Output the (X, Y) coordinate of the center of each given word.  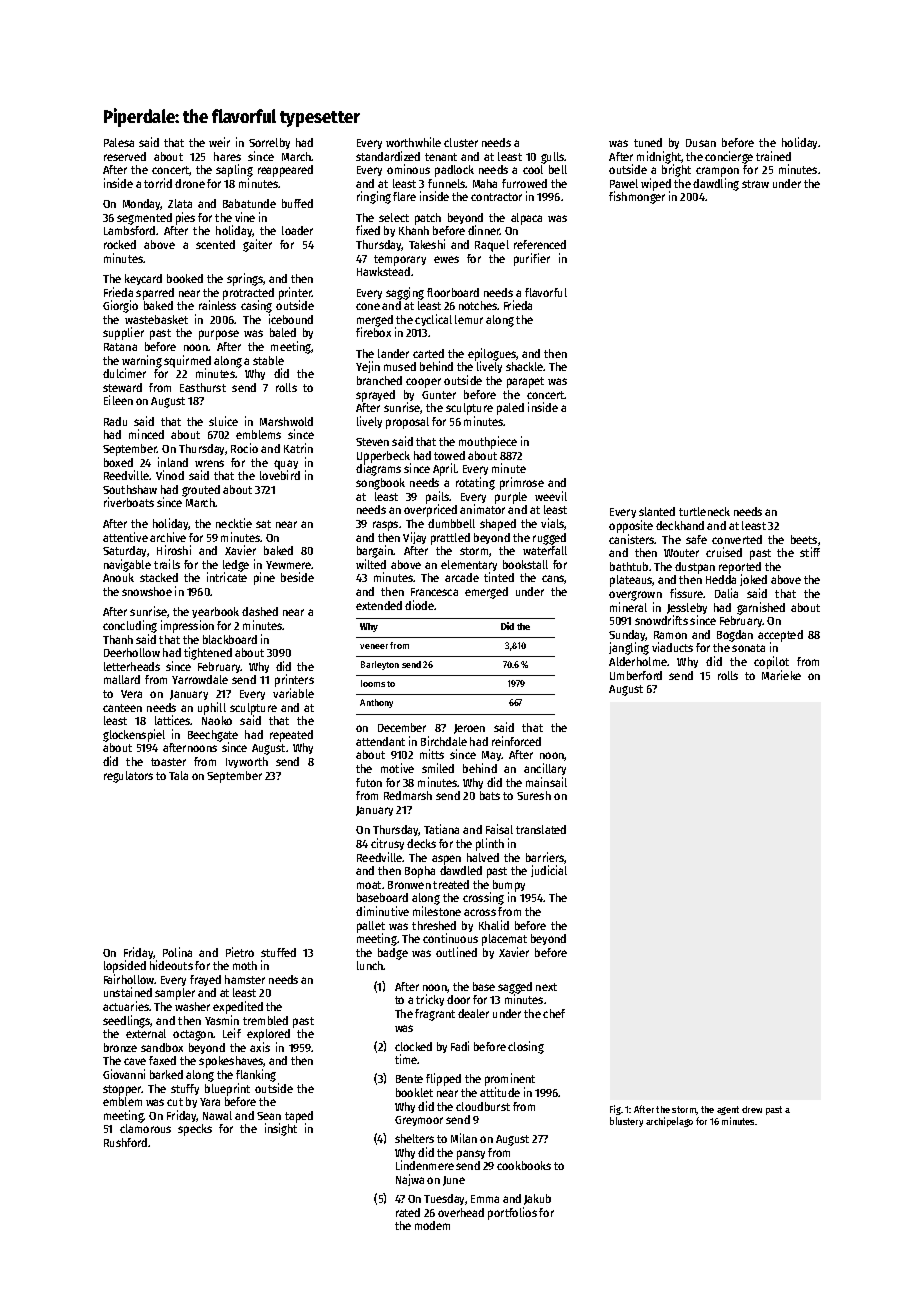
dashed (260, 611)
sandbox (162, 1047)
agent (728, 1110)
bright (676, 170)
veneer (374, 646)
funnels (447, 183)
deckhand (680, 525)
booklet (414, 1092)
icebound (291, 319)
